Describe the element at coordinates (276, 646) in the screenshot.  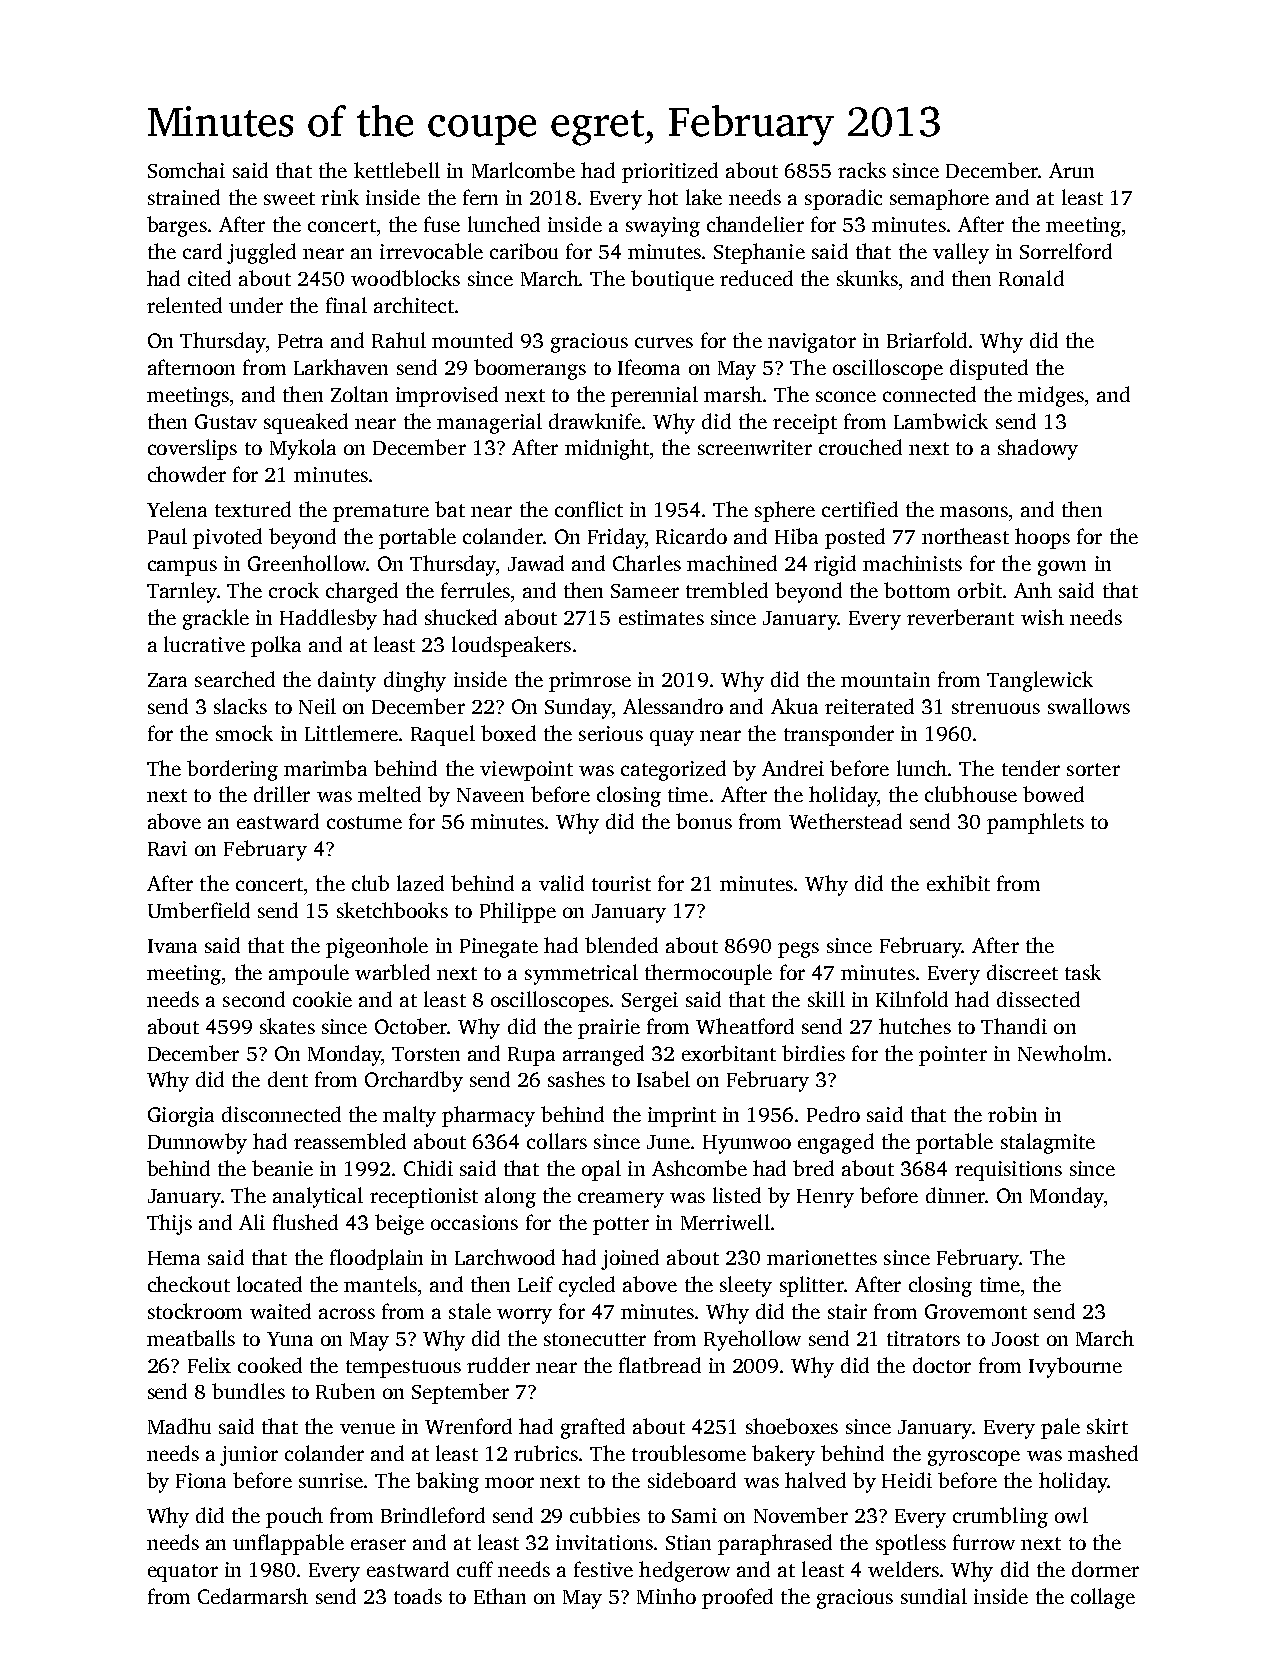
I see `polka` at that location.
